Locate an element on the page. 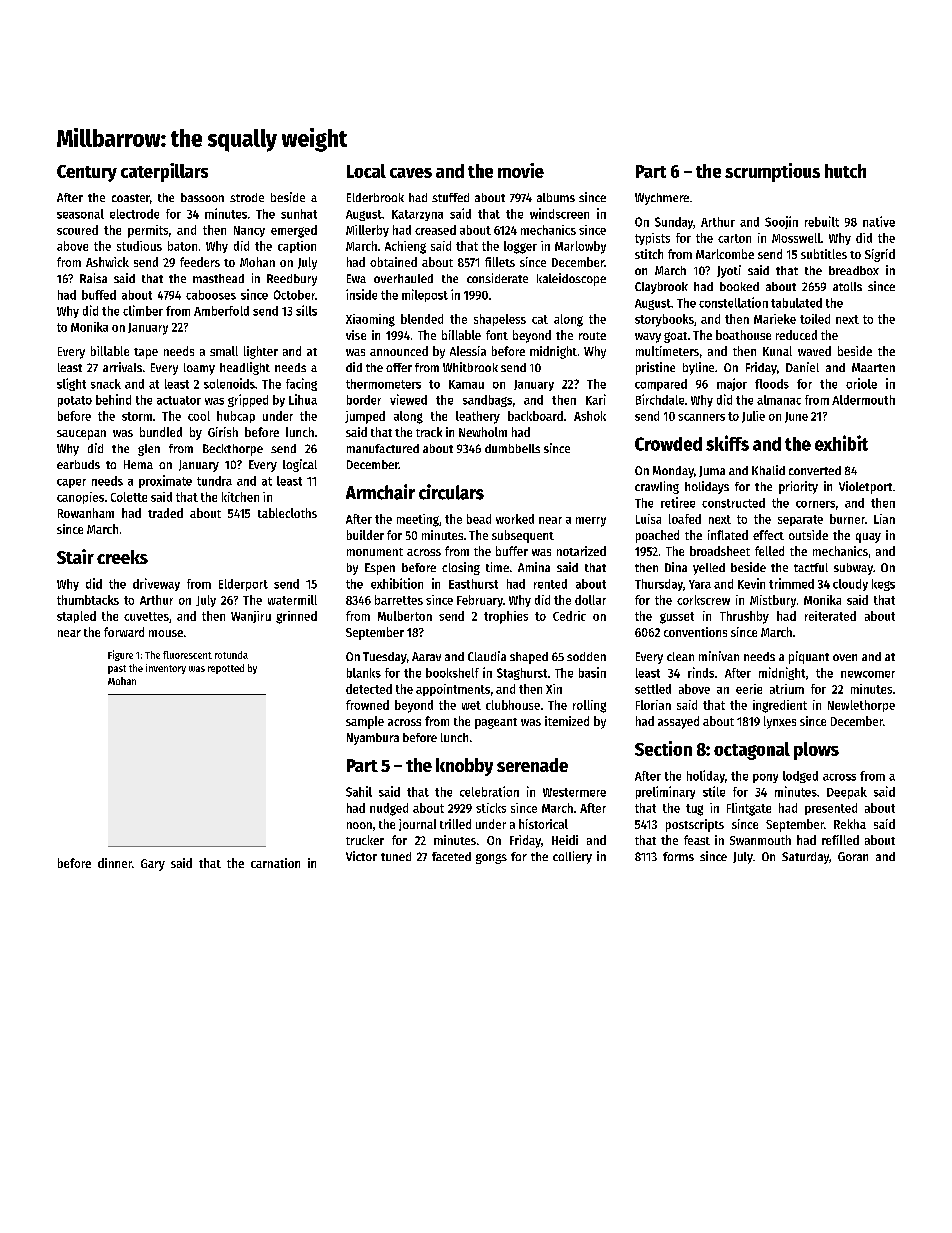 Image resolution: width=952 pixels, height=1233 pixels. dinner is located at coordinates (115, 863).
